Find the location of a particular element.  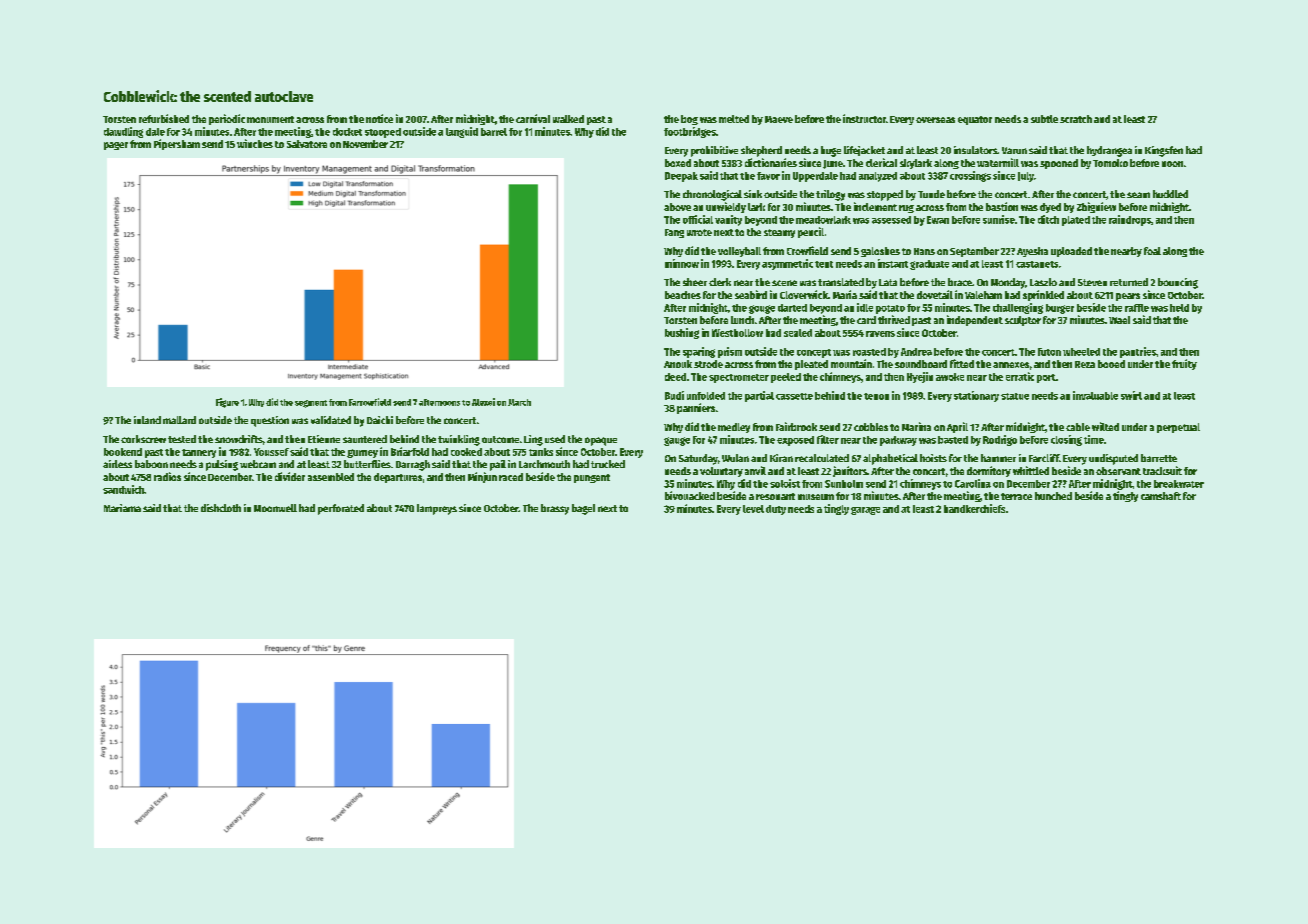

segment is located at coordinates (311, 404).
